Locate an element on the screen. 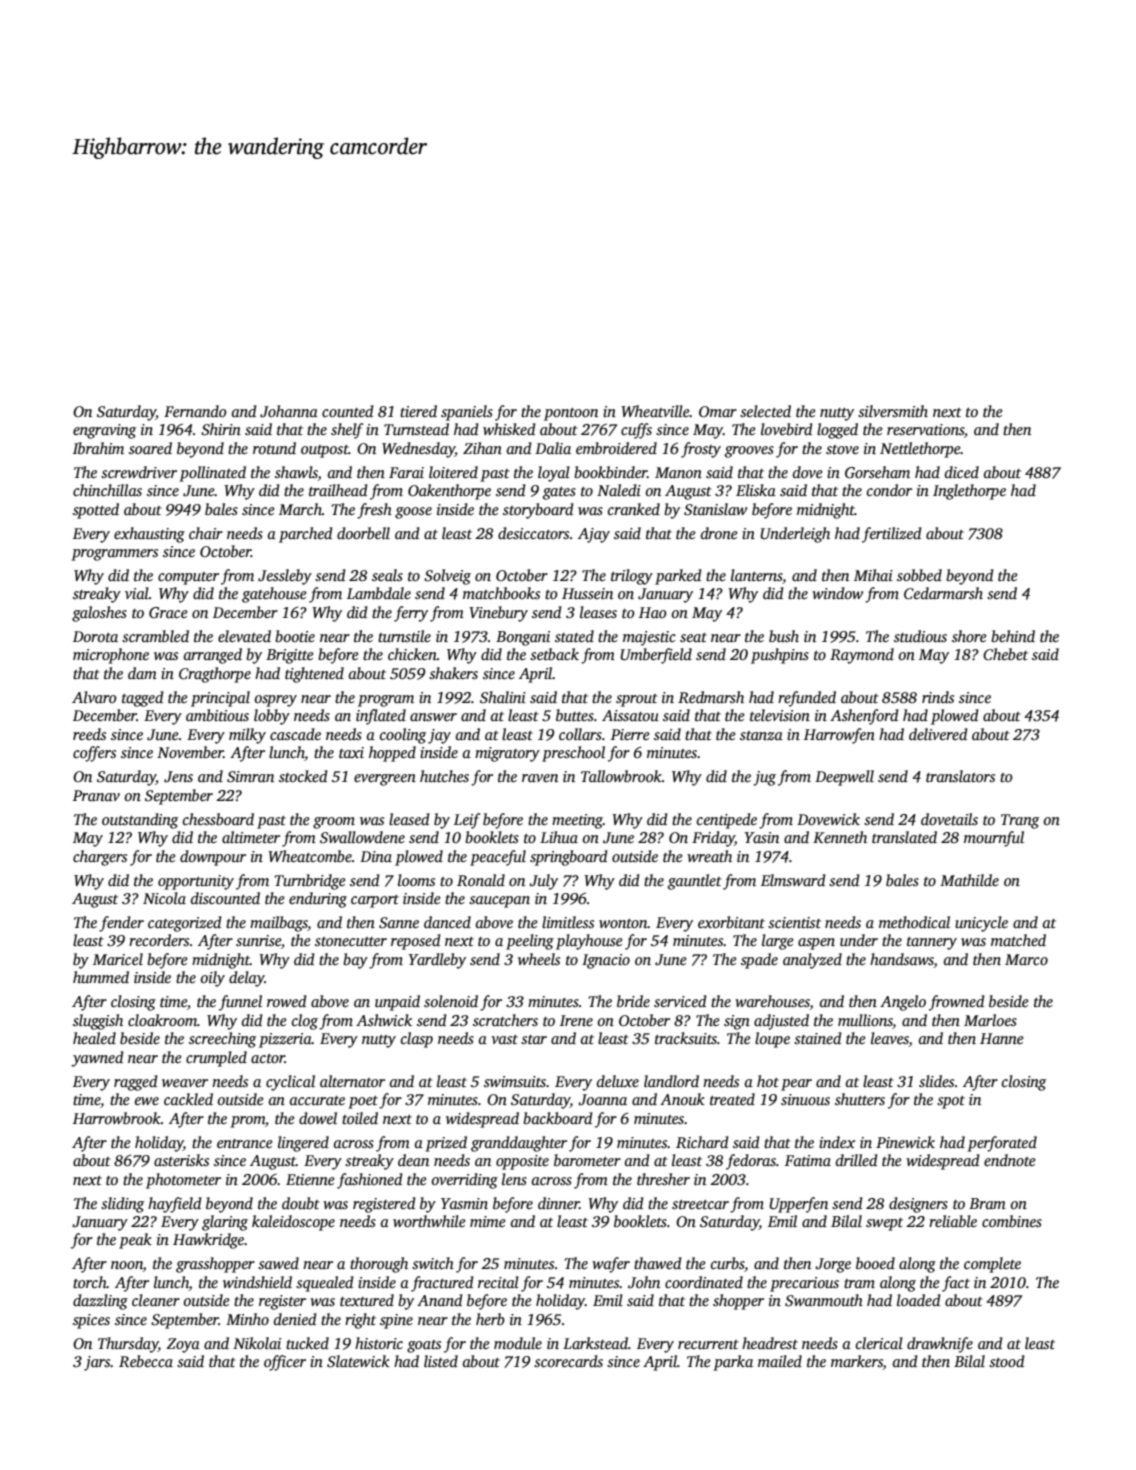 Image resolution: width=1136 pixels, height=1470 pixels. coffers is located at coordinates (94, 754).
